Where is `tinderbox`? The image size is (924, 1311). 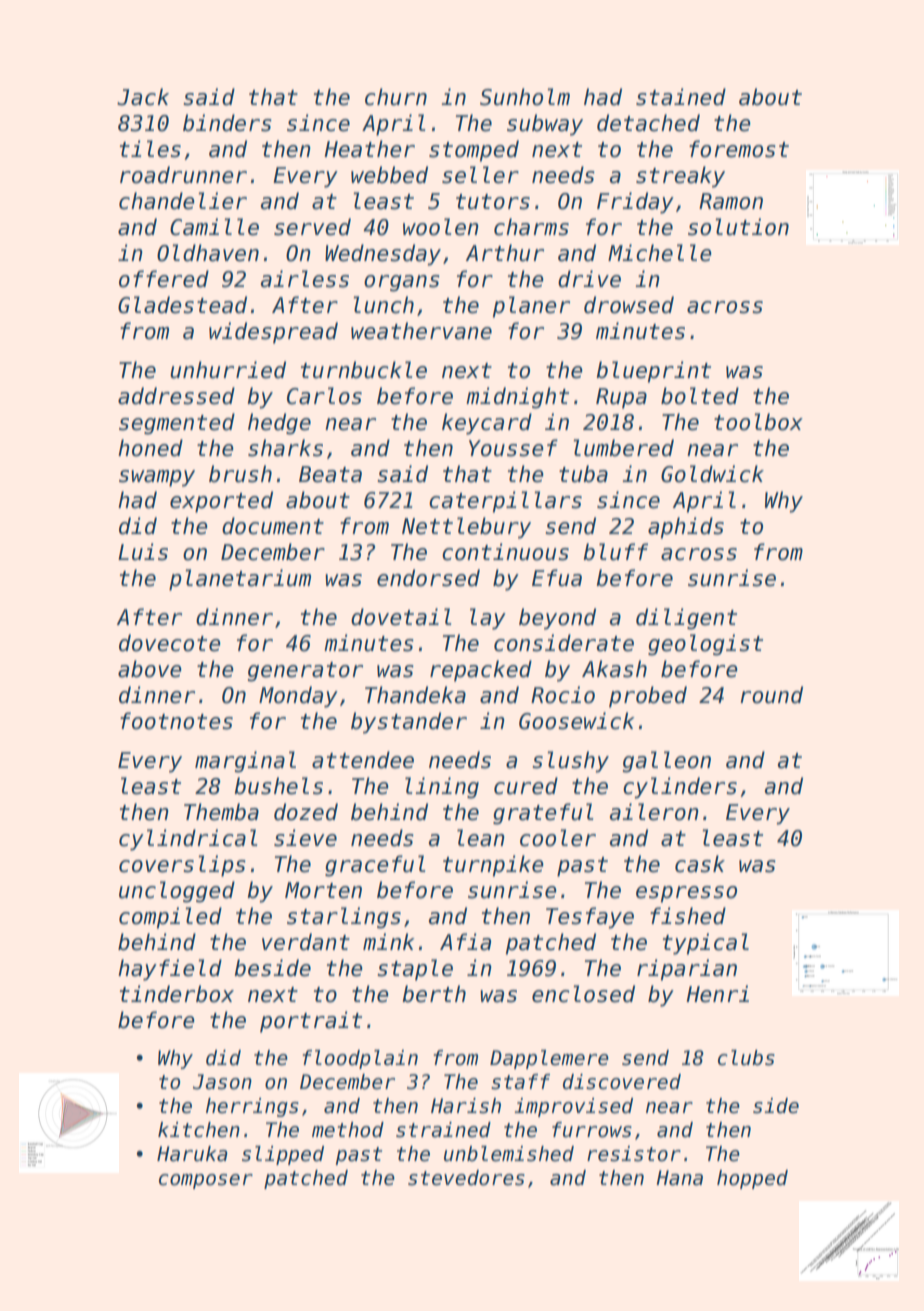 tinderbox is located at coordinates (177, 994).
